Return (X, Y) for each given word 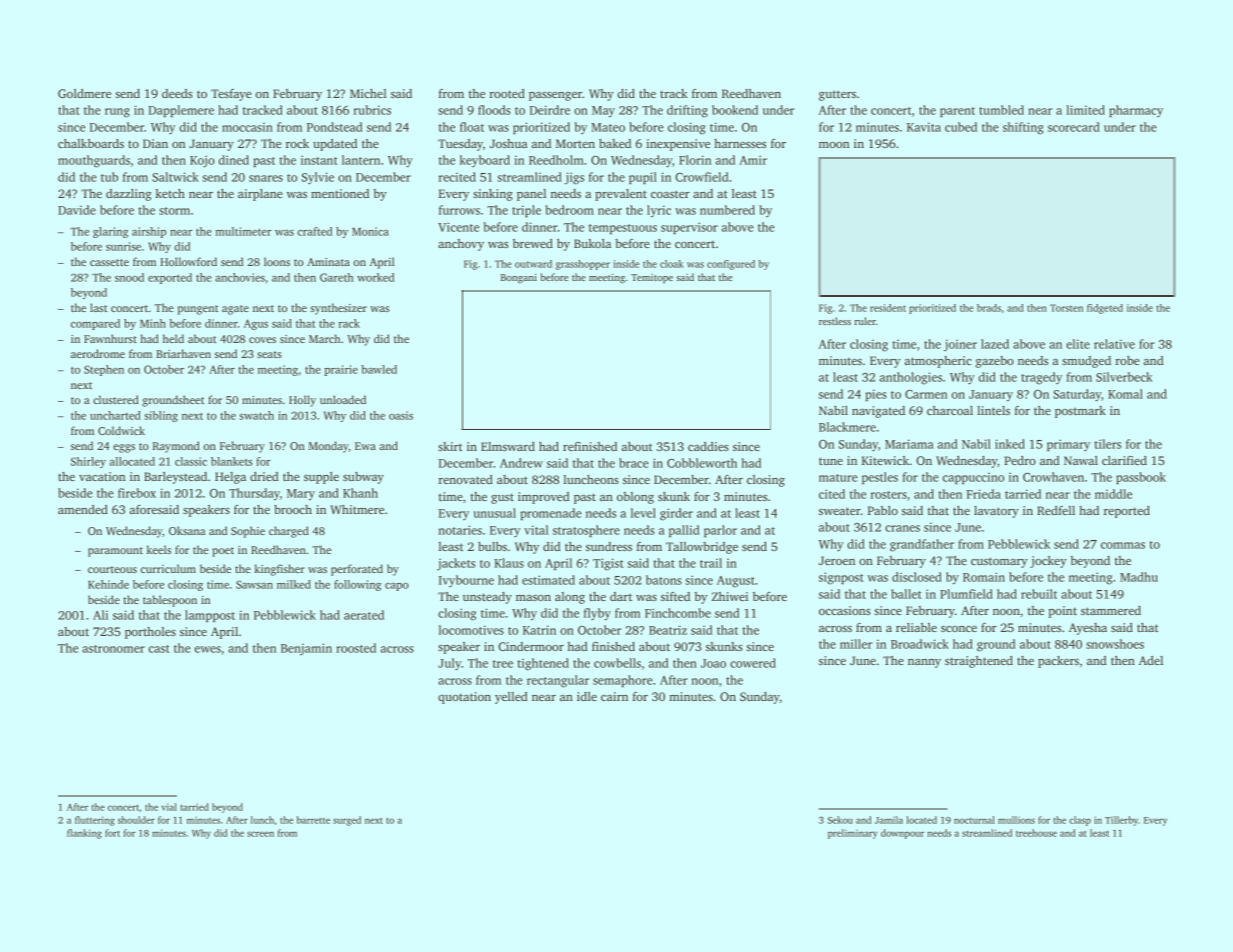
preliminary (853, 834)
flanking (84, 834)
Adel (1151, 660)
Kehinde (108, 584)
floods (494, 110)
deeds (177, 93)
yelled (511, 698)
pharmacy (1136, 111)
